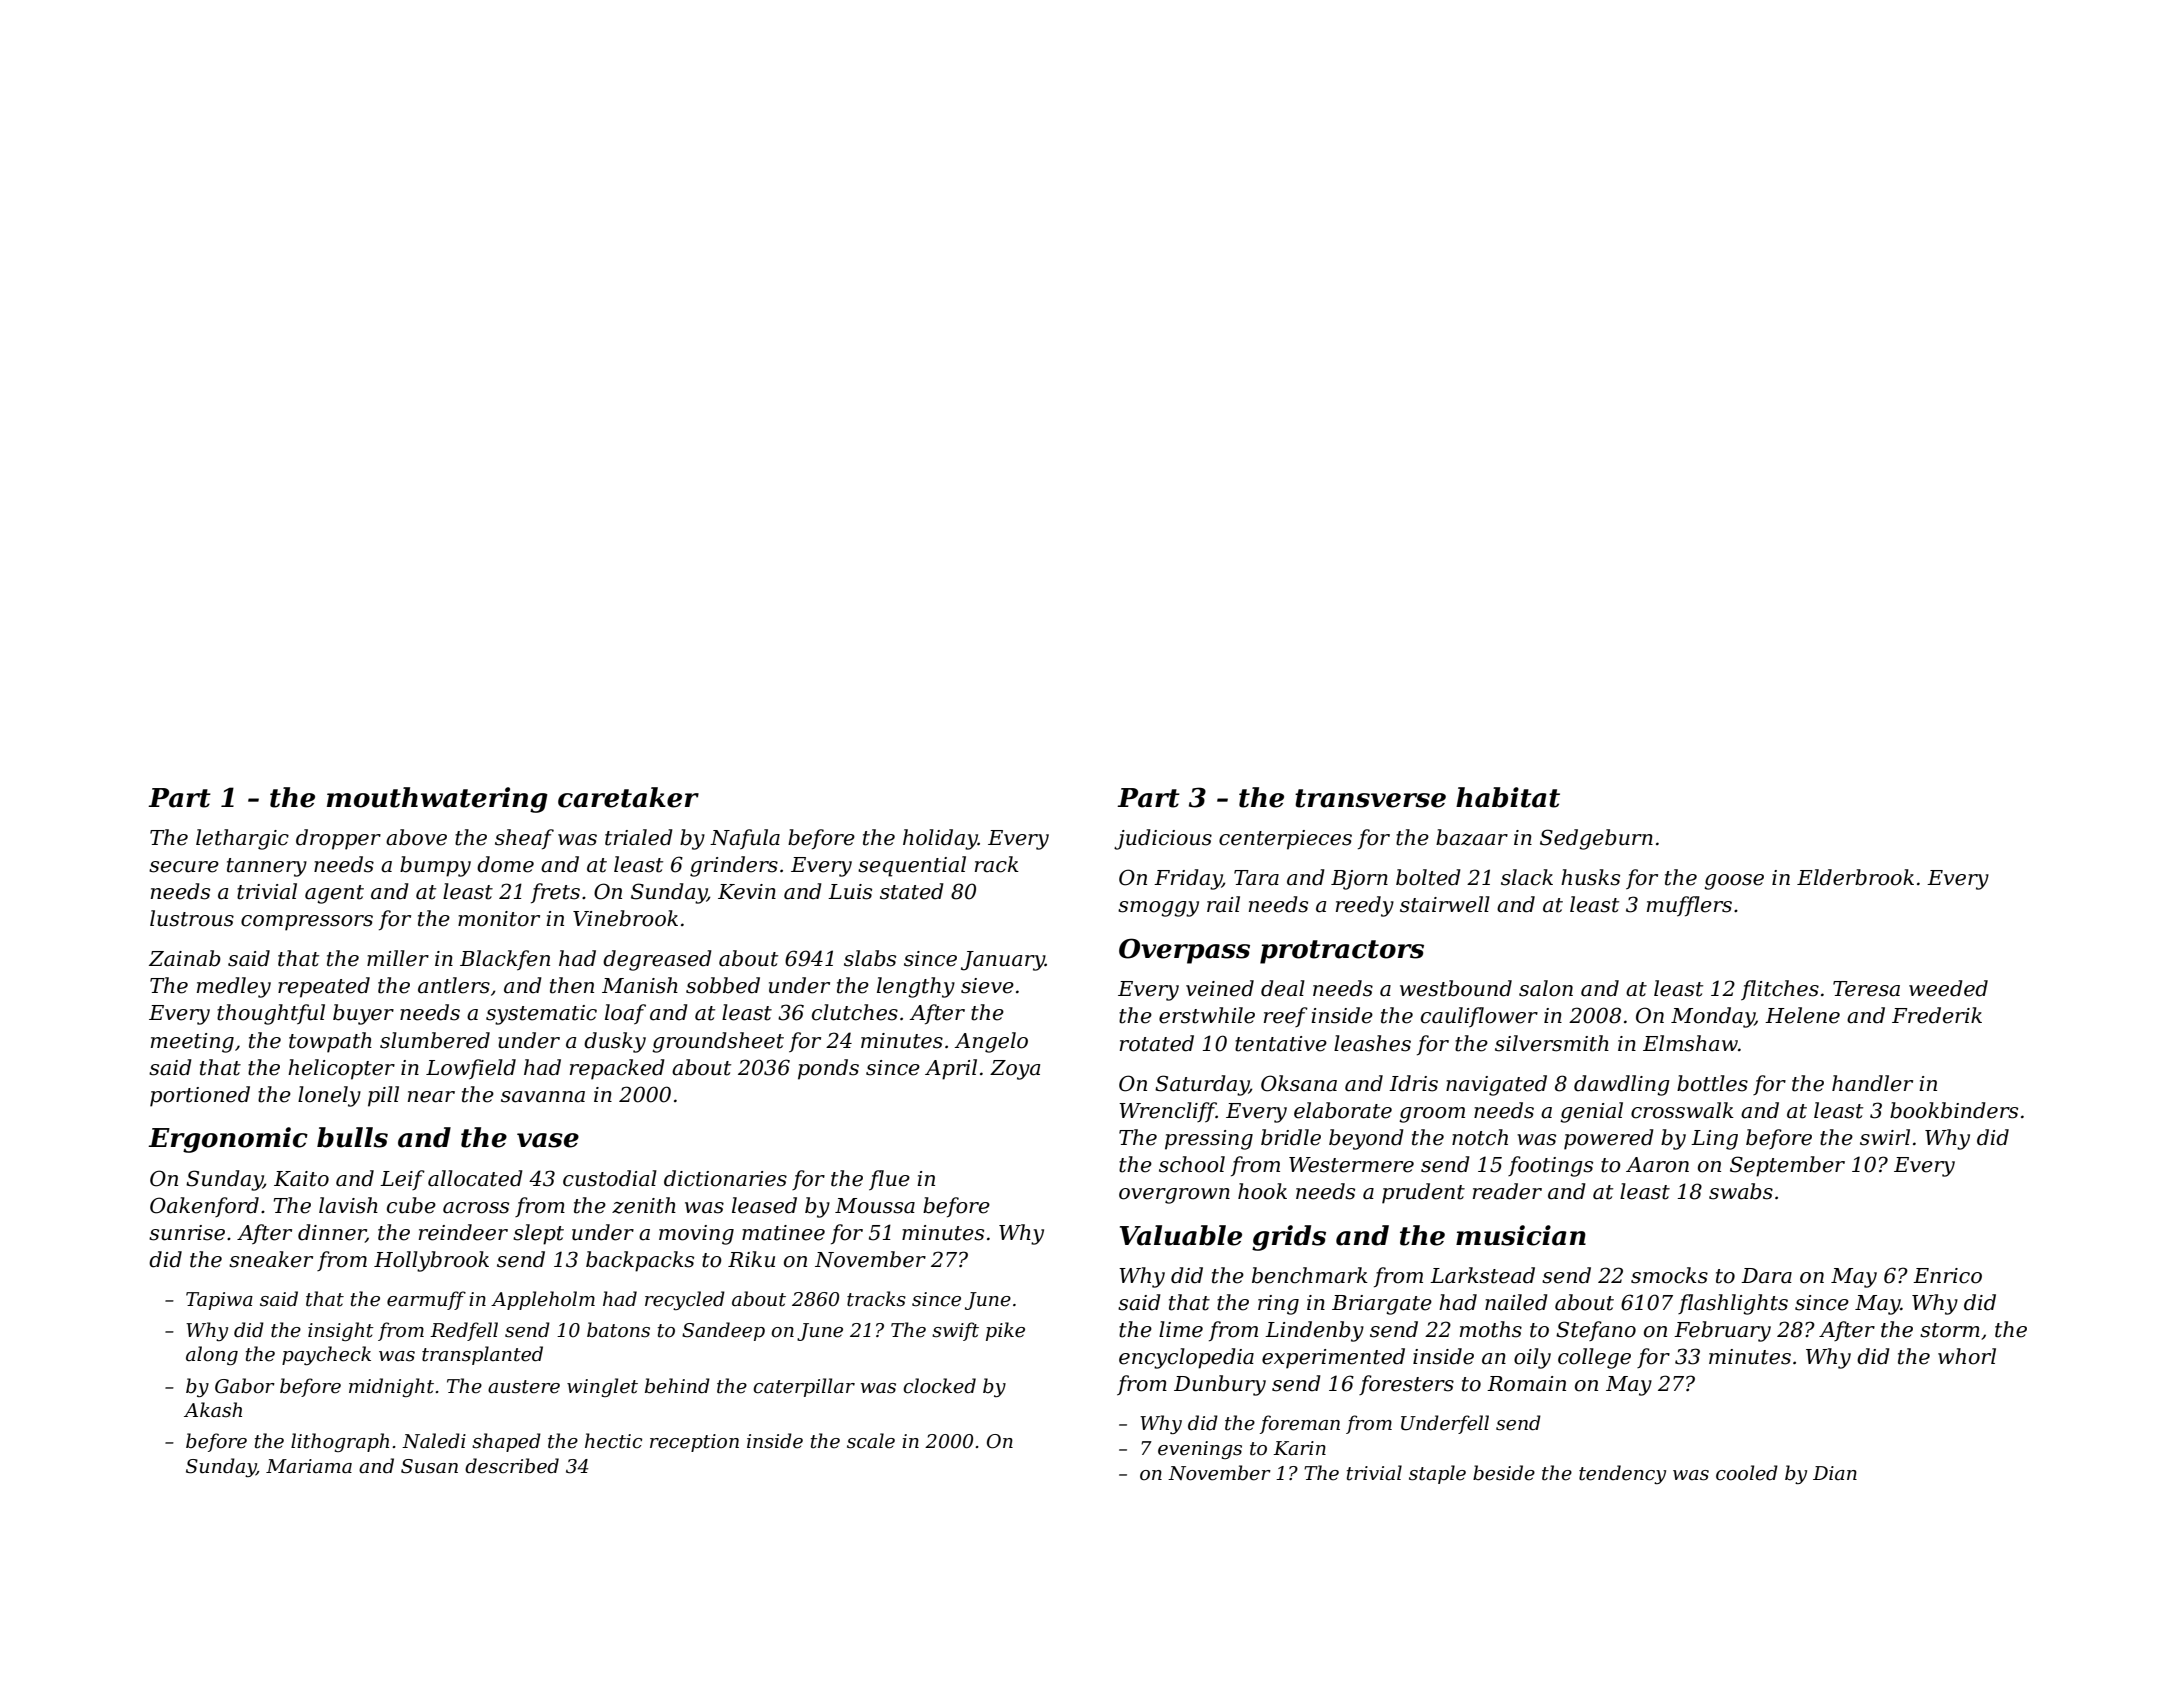  Describe the element at coordinates (1835, 1473) in the screenshot. I see `Dian` at that location.
